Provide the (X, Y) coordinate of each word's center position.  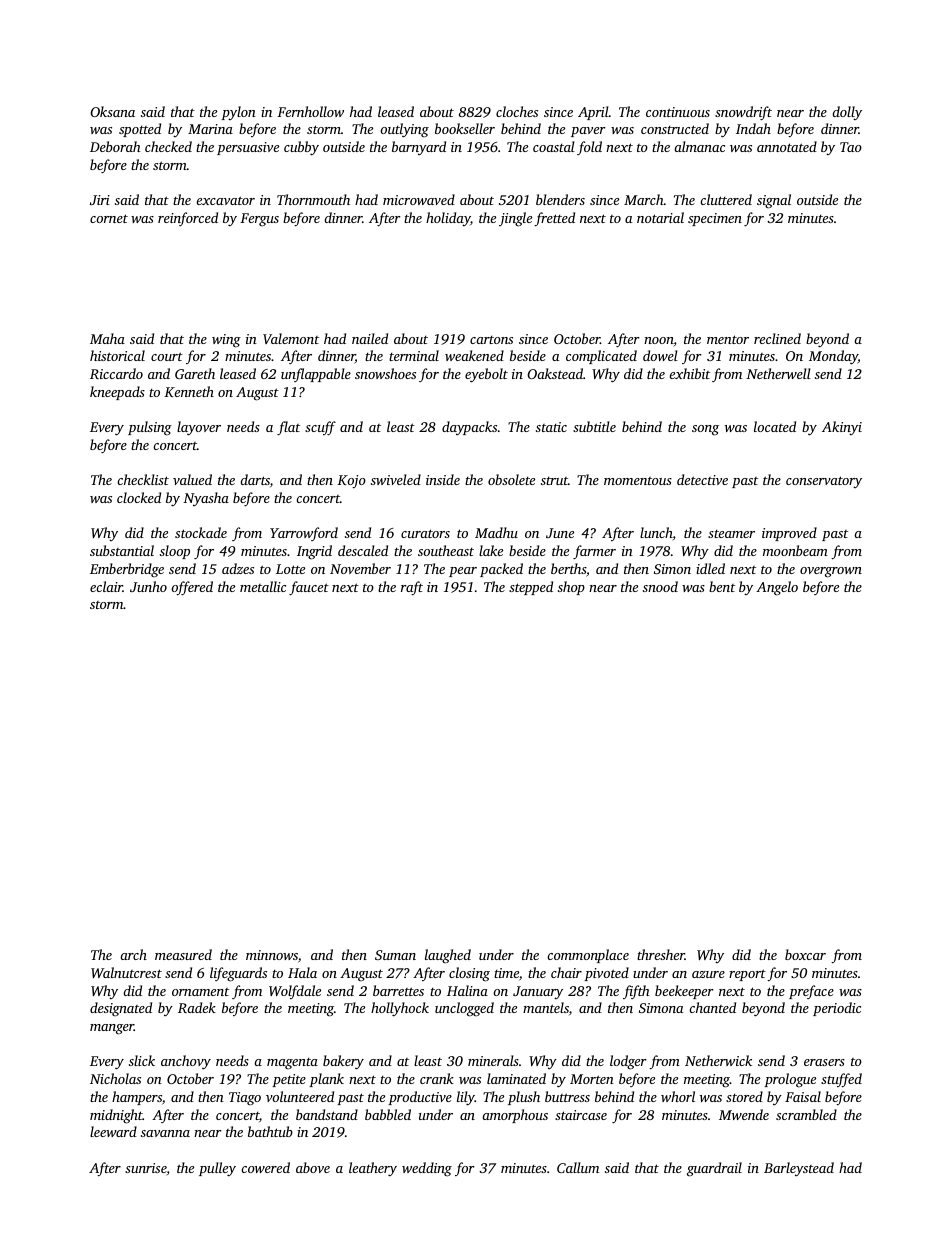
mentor (728, 339)
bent (722, 586)
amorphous (515, 1116)
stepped (531, 588)
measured (183, 954)
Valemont (291, 338)
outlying (404, 130)
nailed (370, 338)
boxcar (805, 954)
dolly (847, 113)
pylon (238, 113)
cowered (265, 1167)
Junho (148, 586)
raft (412, 588)
